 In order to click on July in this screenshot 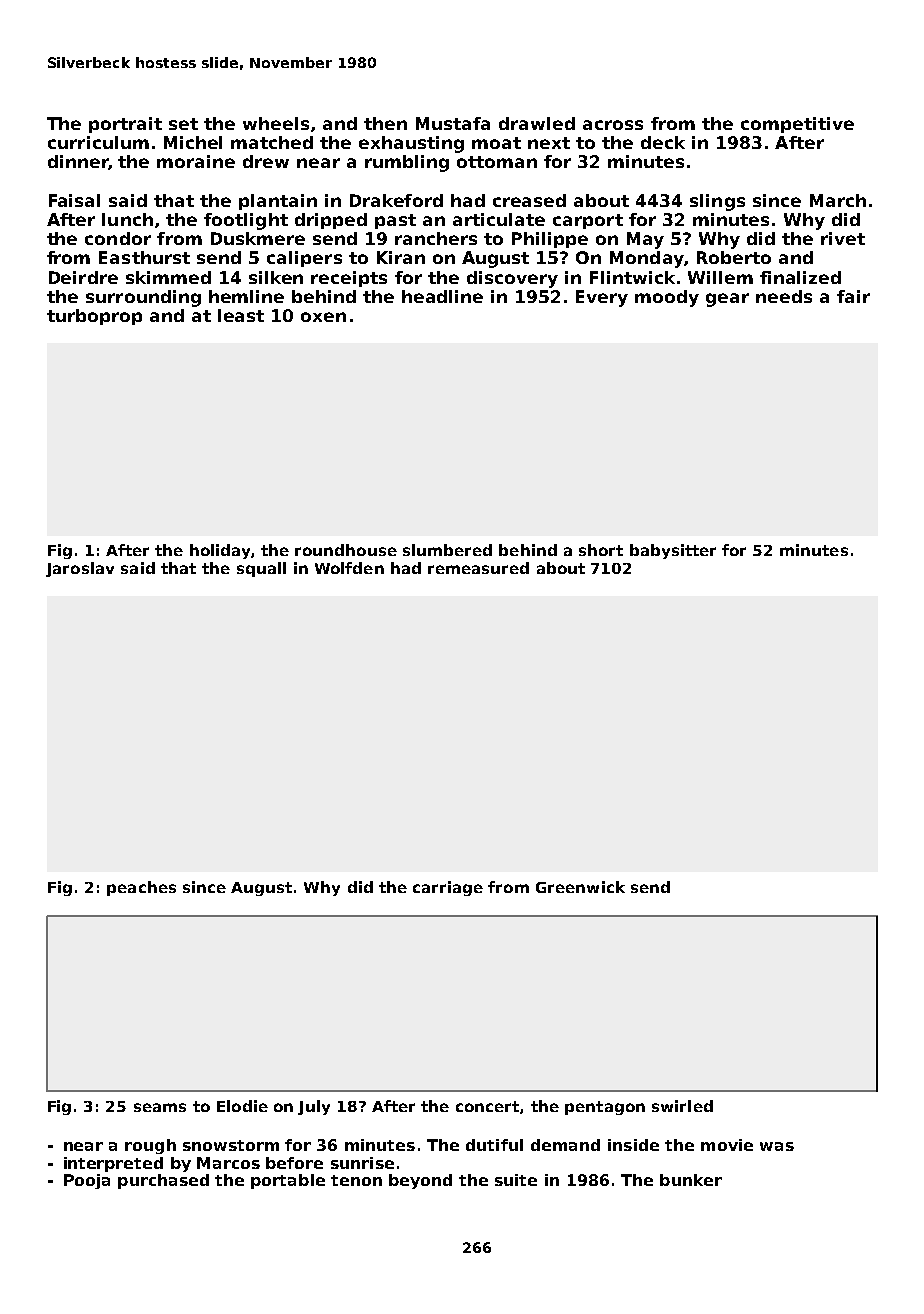, I will do `click(314, 1107)`.
